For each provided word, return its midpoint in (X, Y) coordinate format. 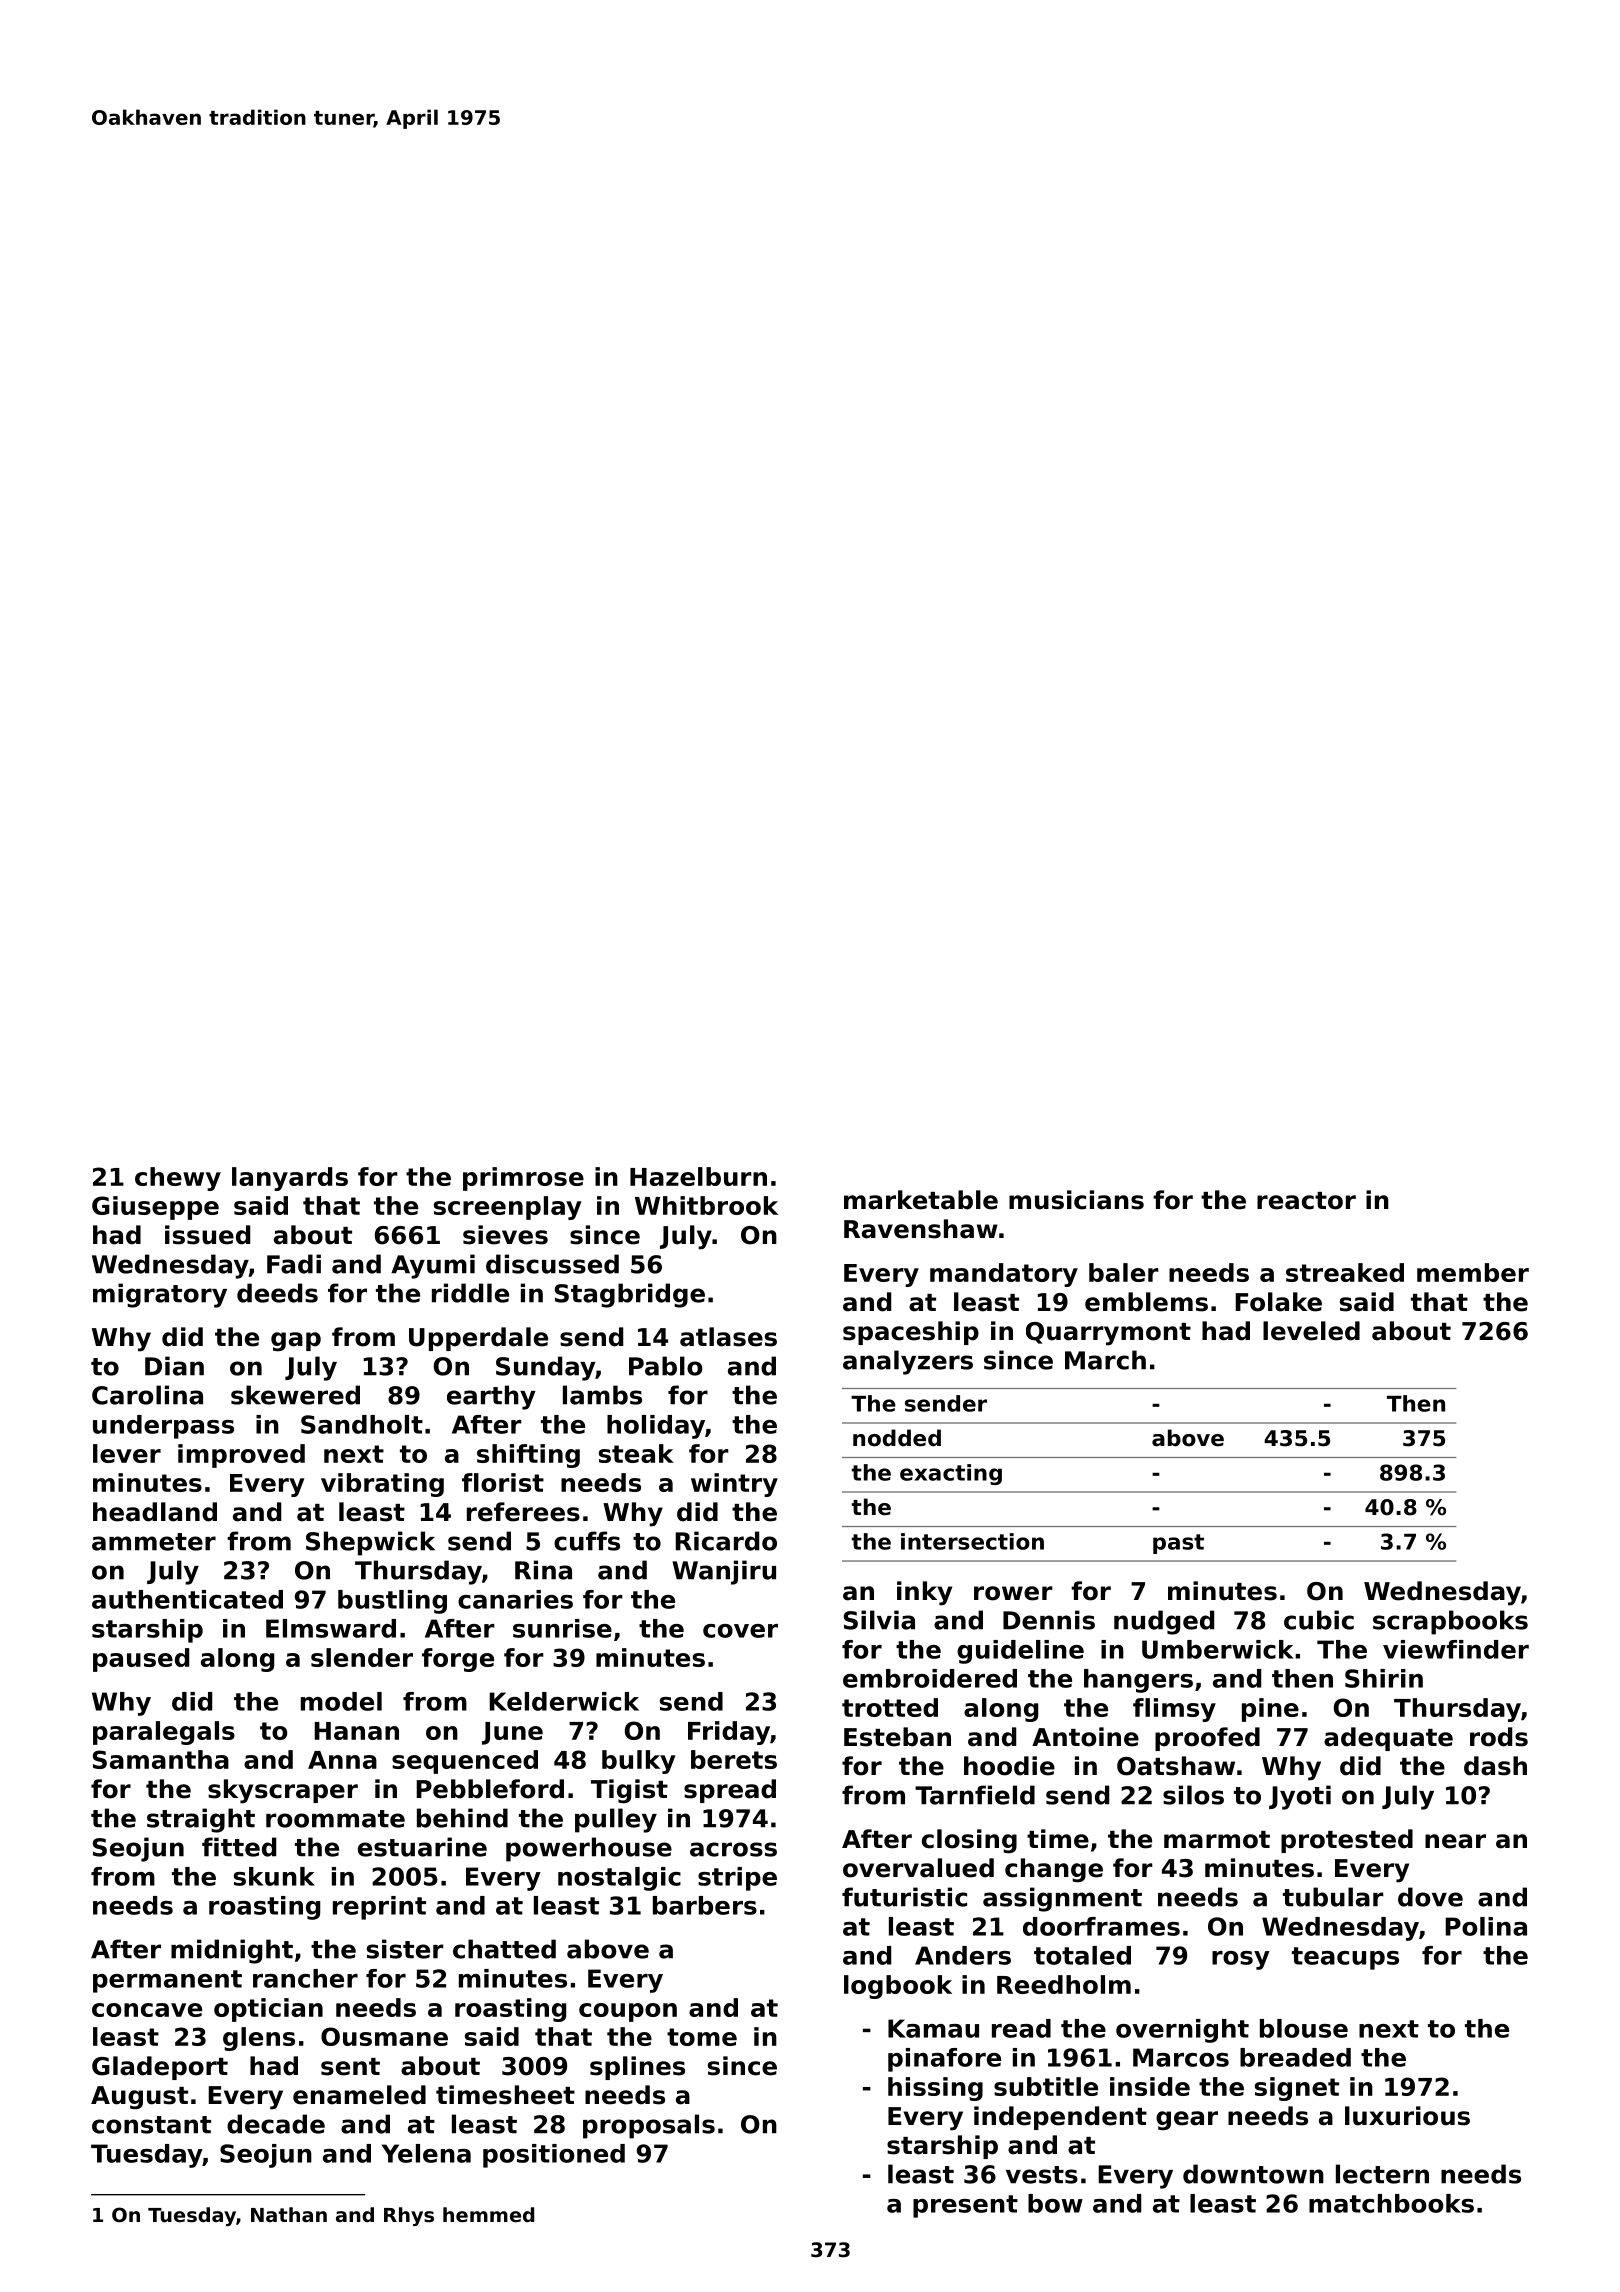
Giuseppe (155, 1208)
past (1178, 1544)
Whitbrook (706, 1205)
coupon (628, 2012)
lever (127, 1453)
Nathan (289, 2214)
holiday (656, 1427)
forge (458, 1660)
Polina (1486, 1926)
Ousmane (384, 2036)
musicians (1076, 1200)
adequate (1388, 1739)
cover (740, 1631)
